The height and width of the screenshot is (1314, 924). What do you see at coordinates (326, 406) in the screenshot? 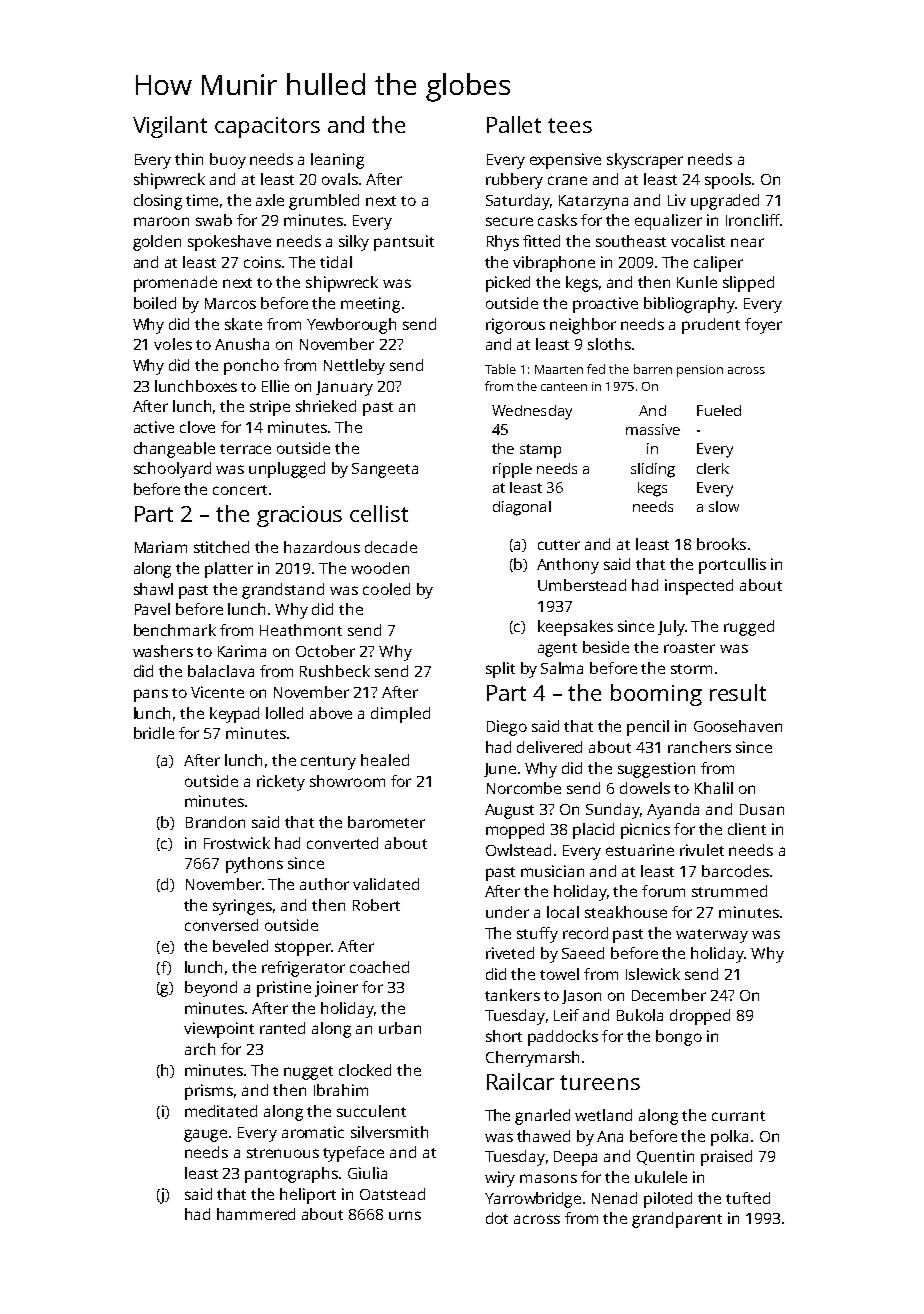
I see `shrieked` at bounding box center [326, 406].
